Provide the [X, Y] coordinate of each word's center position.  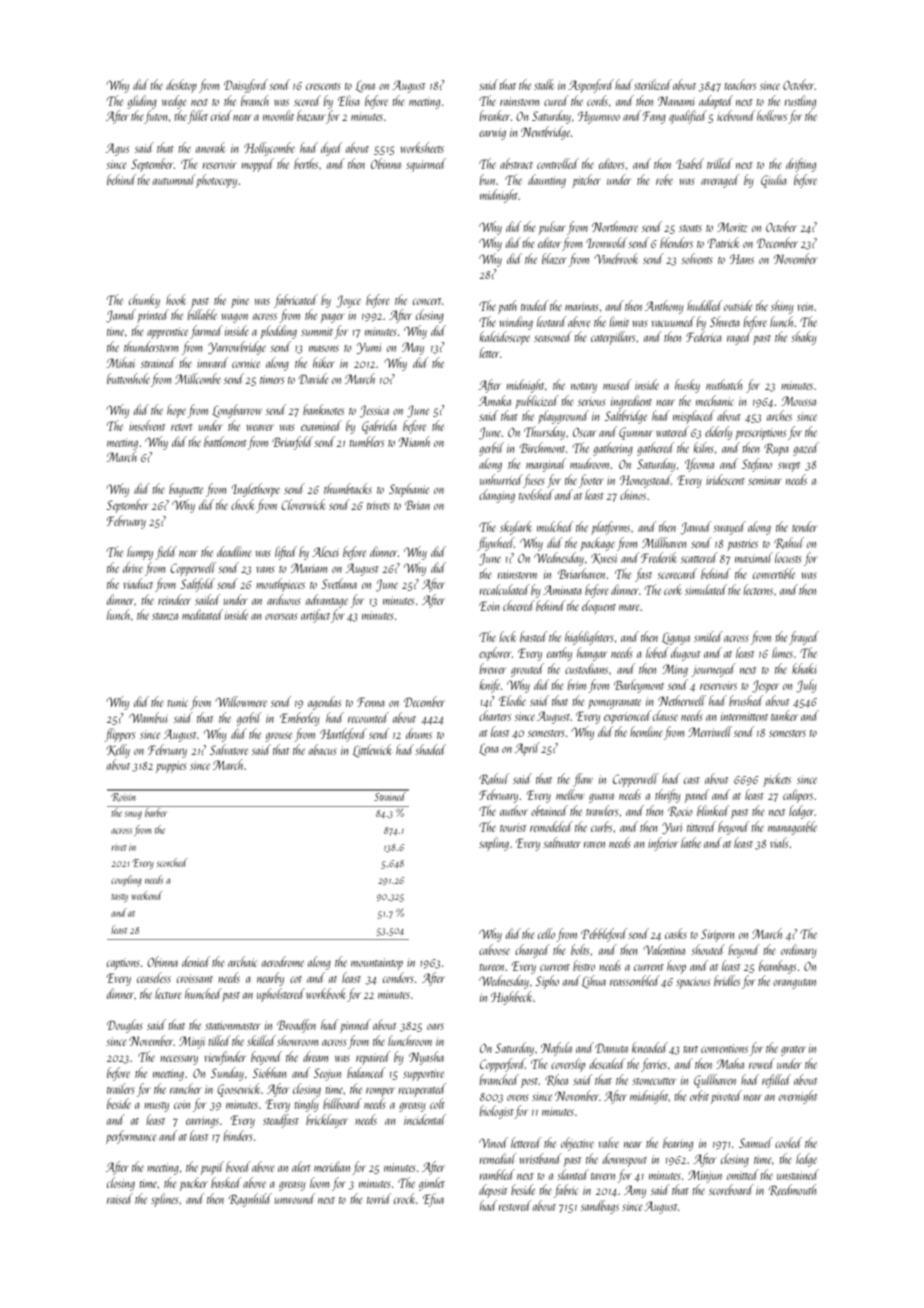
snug [133, 815]
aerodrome [283, 961]
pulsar [552, 228]
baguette [186, 490]
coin [182, 1104]
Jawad [695, 528]
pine [240, 302]
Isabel [690, 163]
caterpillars [613, 338]
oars [435, 1026]
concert [427, 301]
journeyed [714, 670]
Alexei [325, 551]
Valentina [664, 949]
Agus [117, 149]
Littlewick [372, 751]
